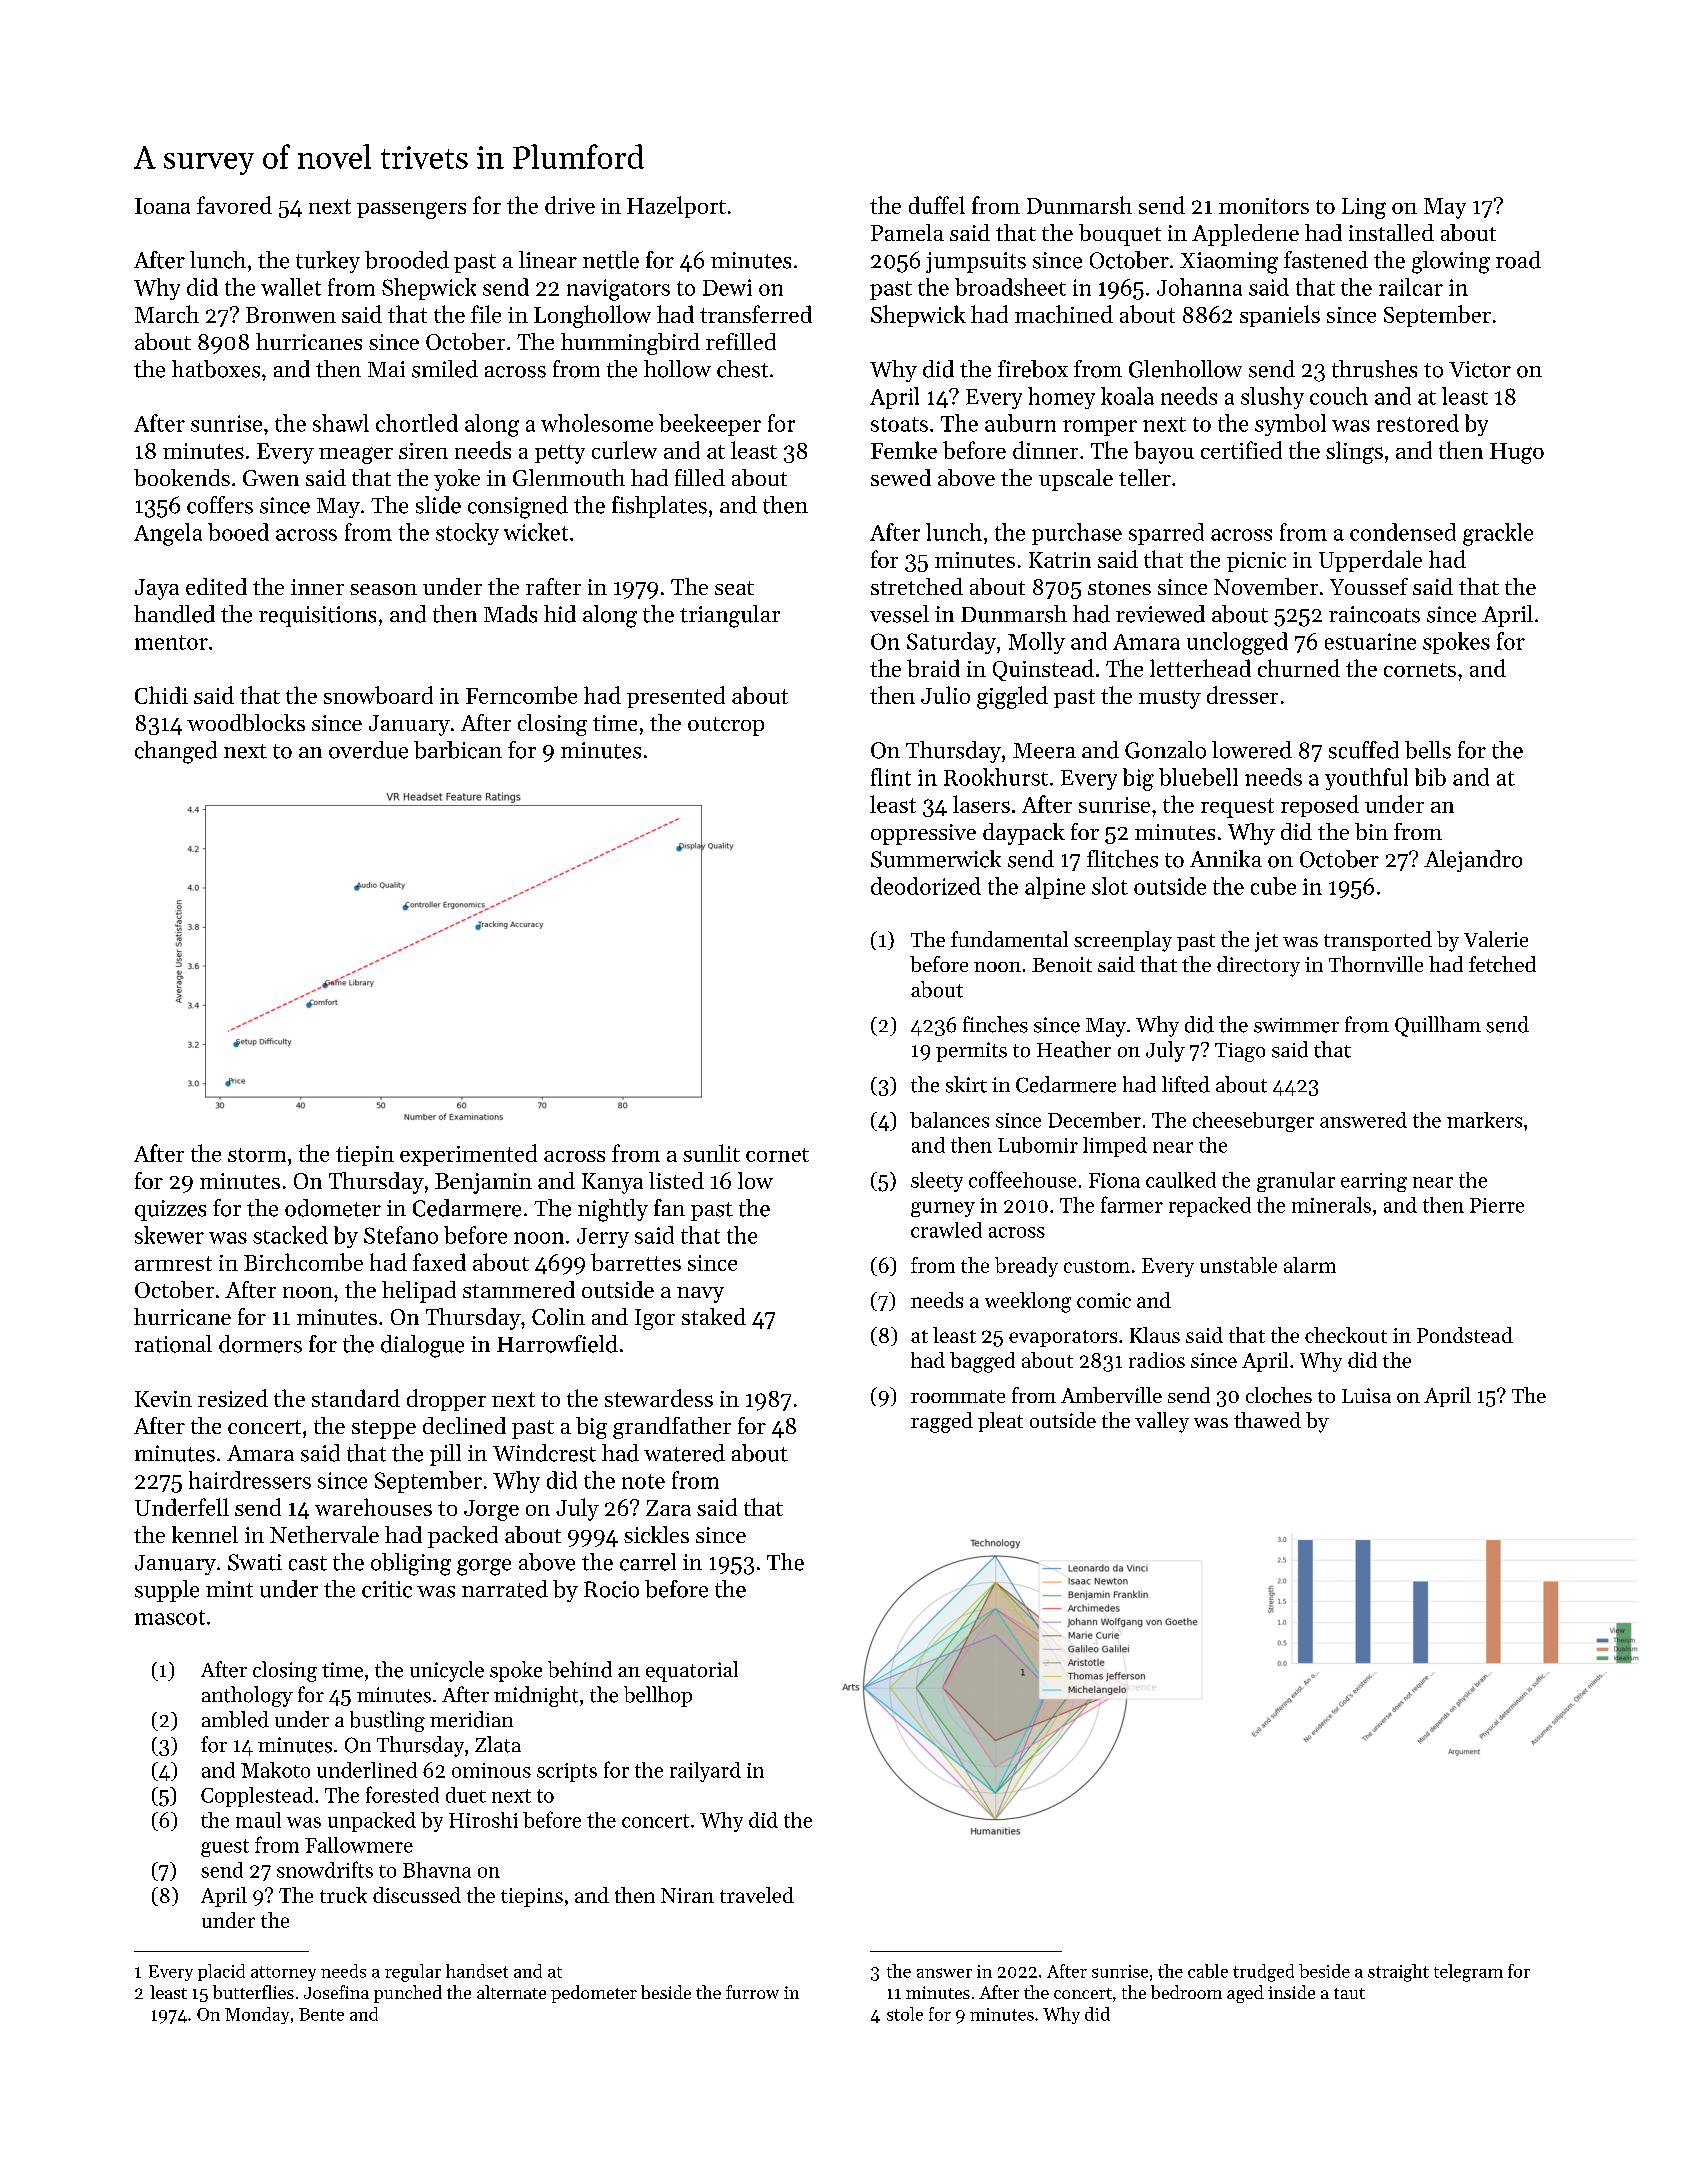 Image resolution: width=1683 pixels, height=2178 pixels. Describe the element at coordinates (511, 1992) in the document. I see `alternate` at that location.
